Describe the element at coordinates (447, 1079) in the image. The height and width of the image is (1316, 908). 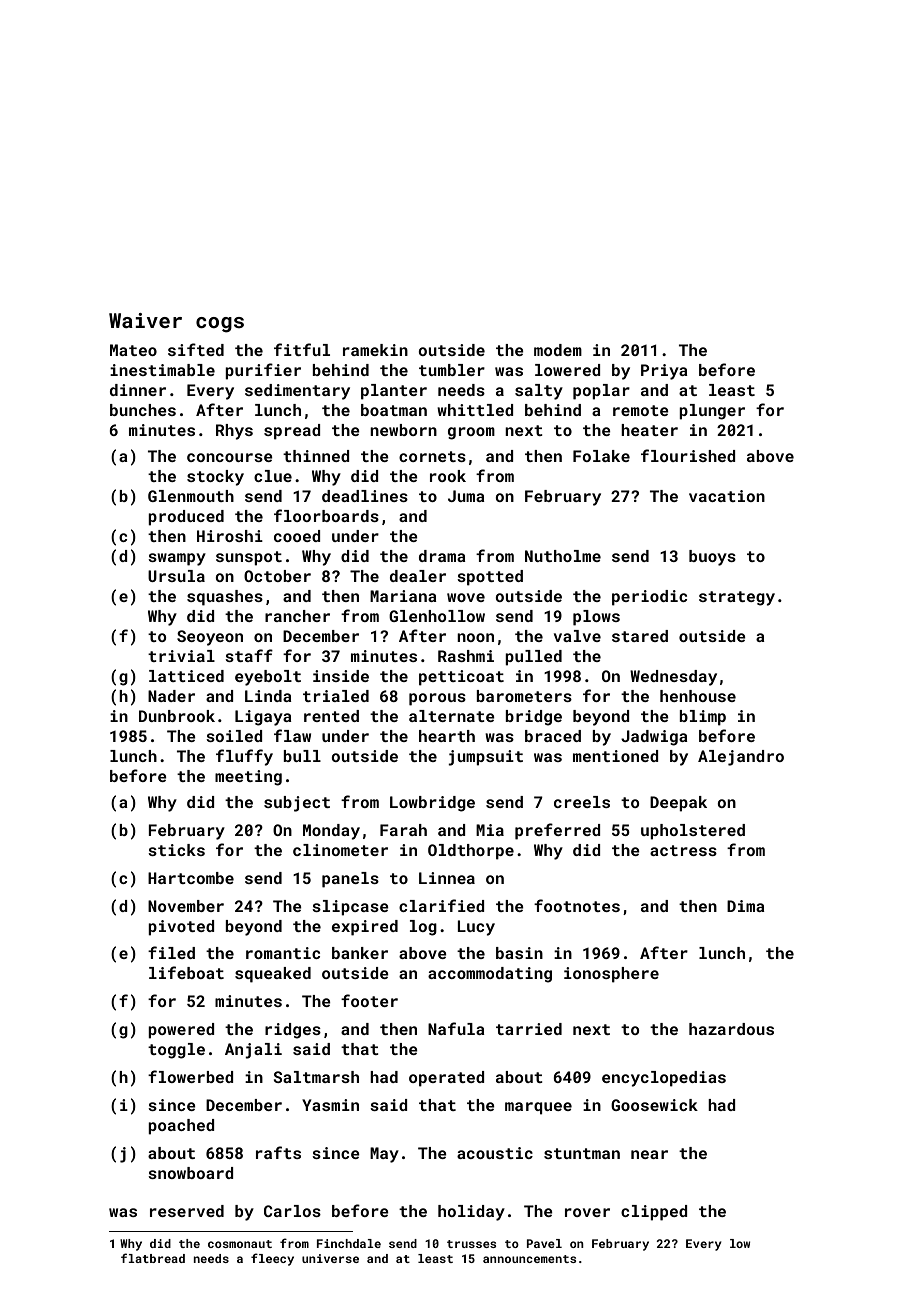
I see `operated` at that location.
